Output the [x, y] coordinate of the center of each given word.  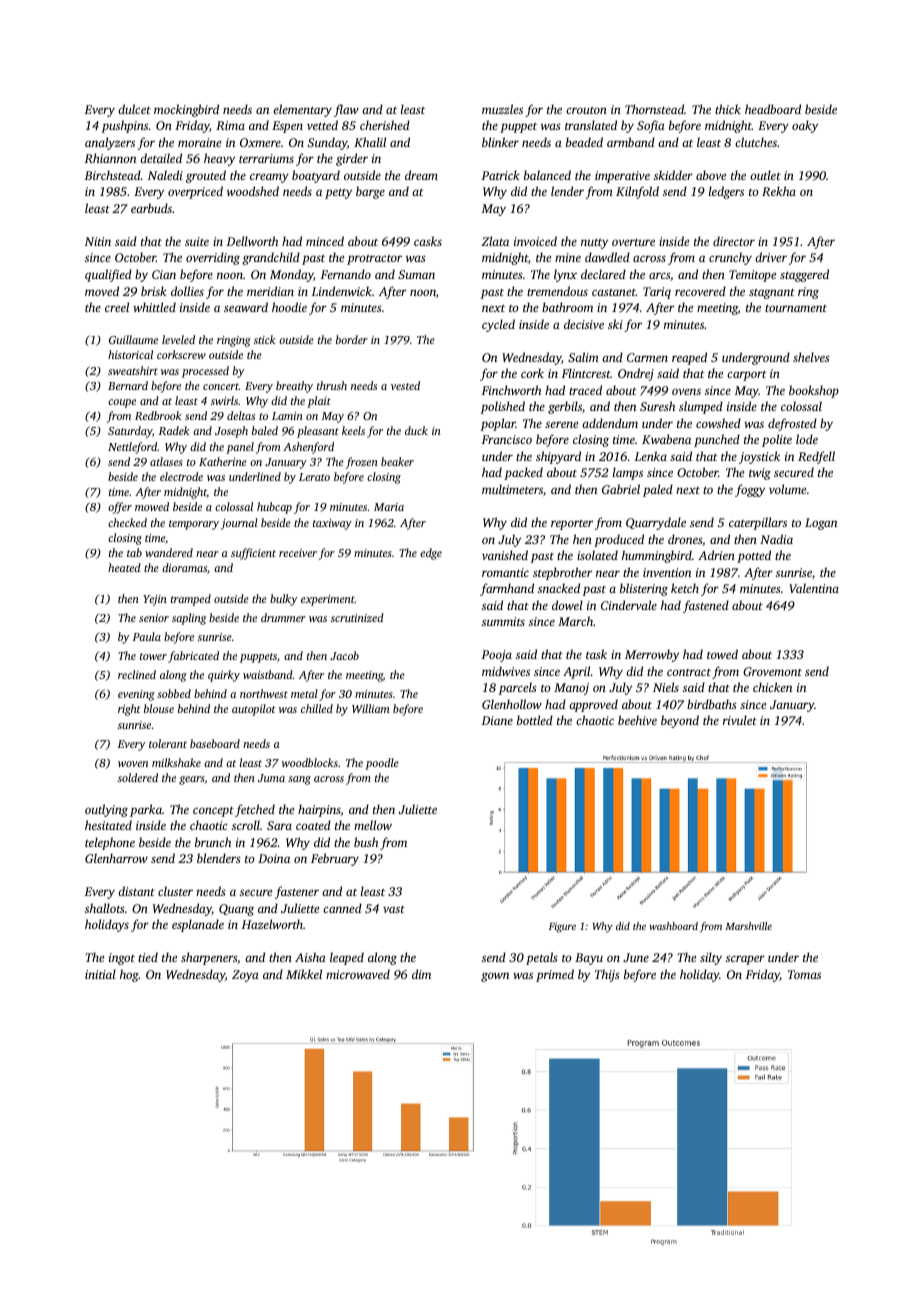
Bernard [128, 385]
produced [619, 540]
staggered [804, 275]
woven [133, 764]
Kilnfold [637, 192]
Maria [389, 507]
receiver [298, 553]
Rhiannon [110, 158]
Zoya [245, 976]
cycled [498, 325]
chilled [317, 708]
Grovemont [772, 671]
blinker [500, 142]
